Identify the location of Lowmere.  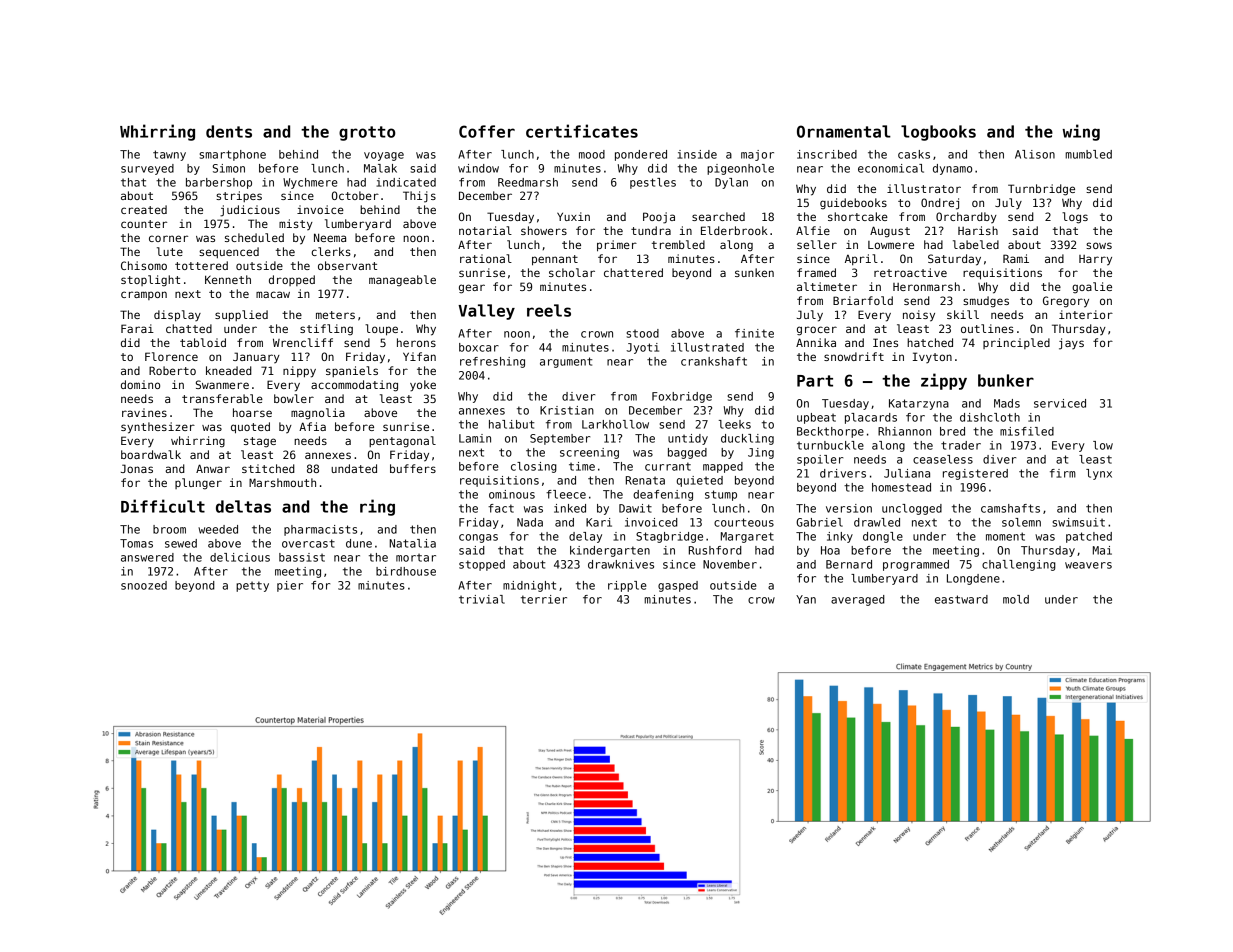
(891, 245).
